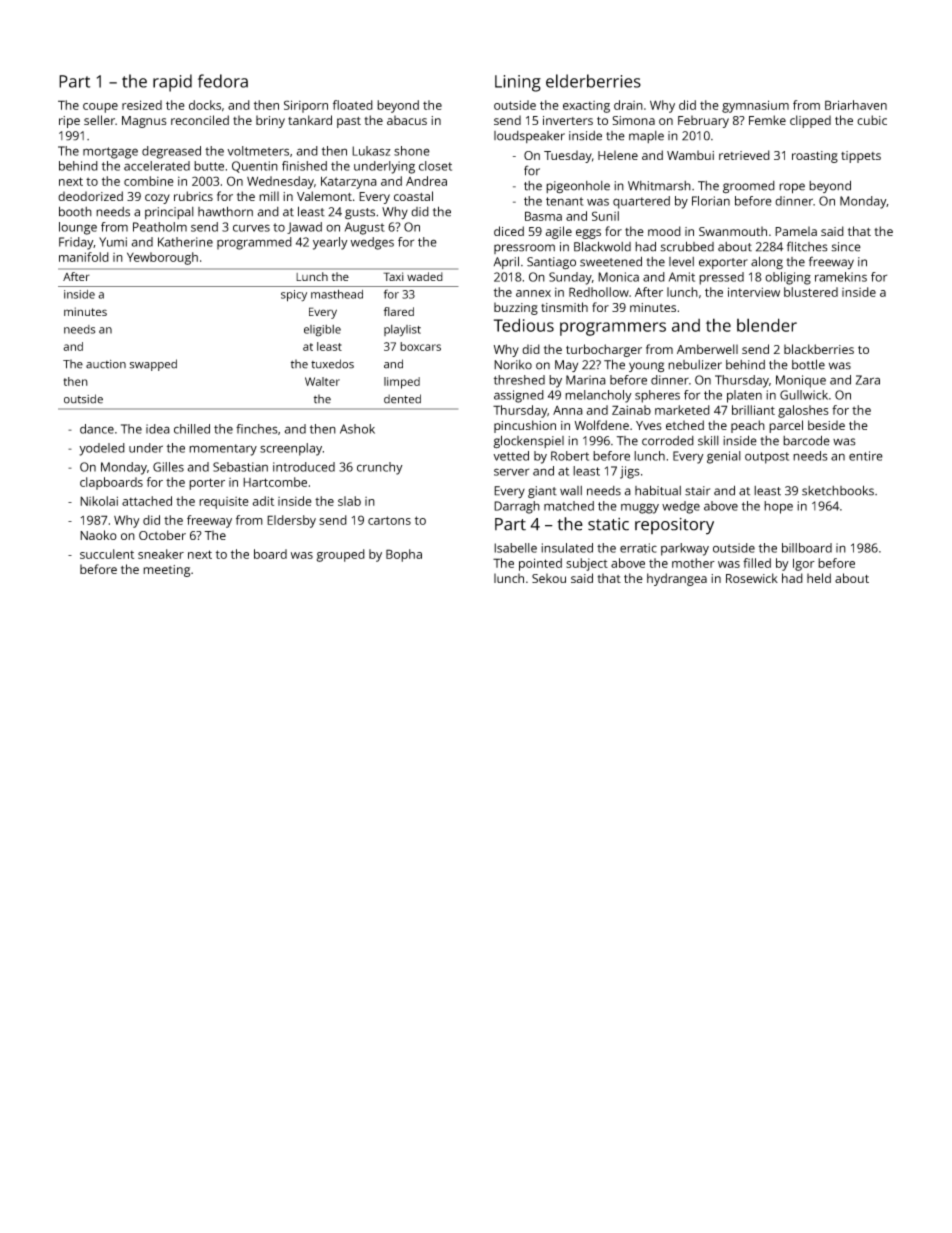  Describe the element at coordinates (402, 331) in the screenshot. I see `playlist` at that location.
